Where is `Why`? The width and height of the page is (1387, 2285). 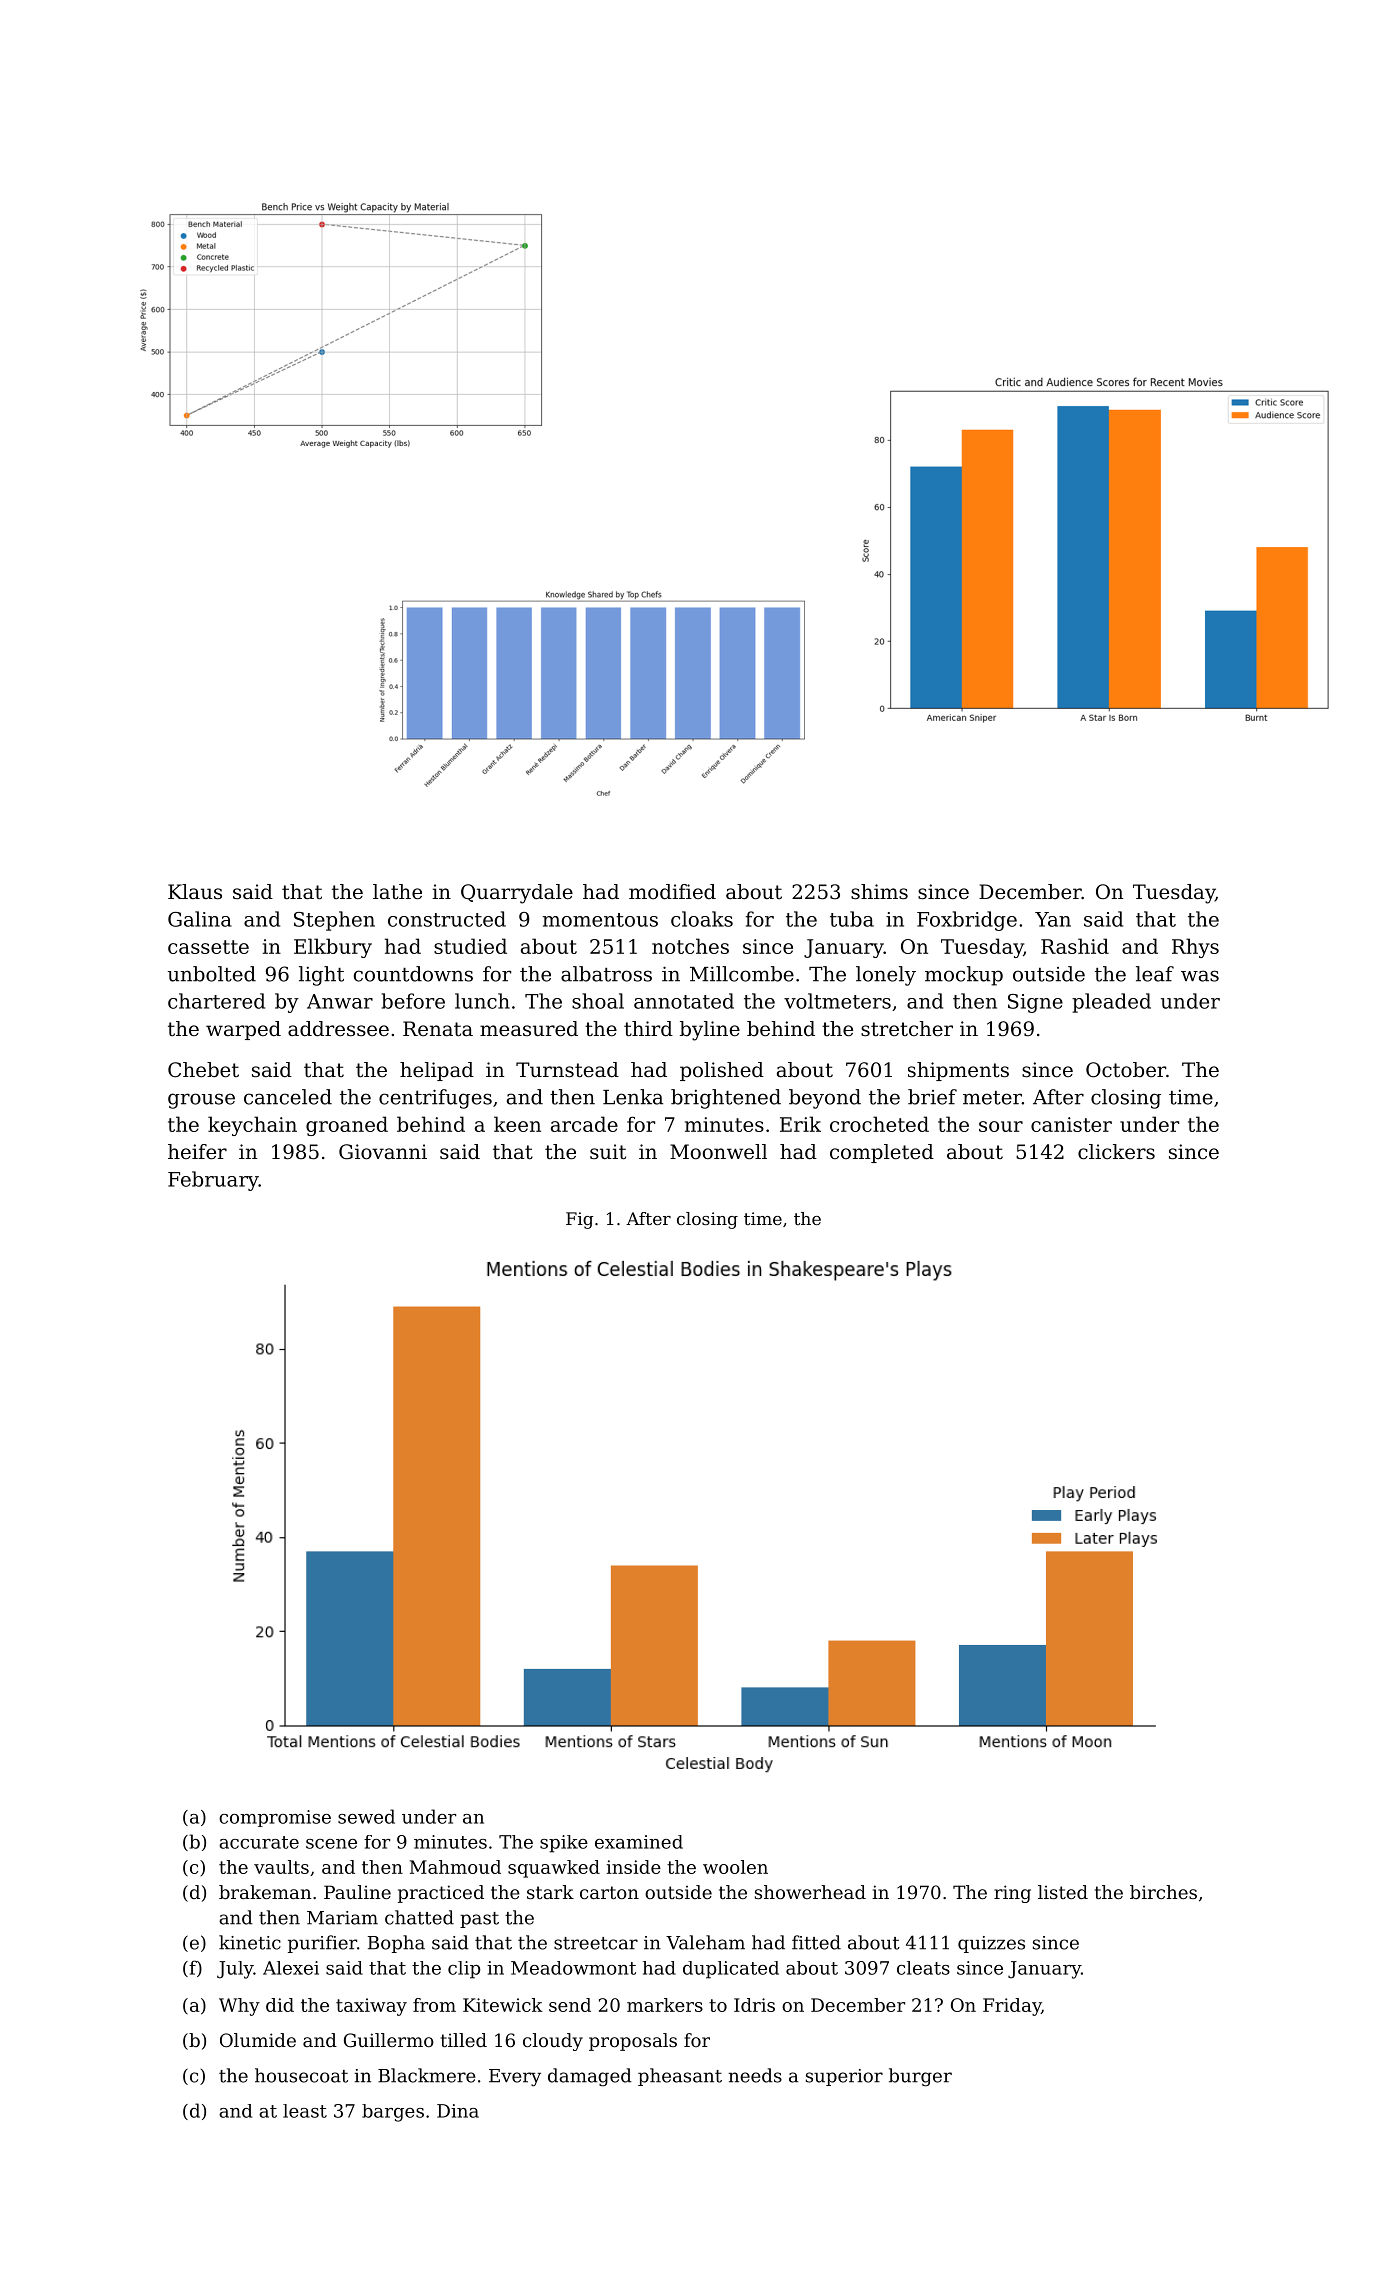
Why is located at coordinates (239, 2007).
